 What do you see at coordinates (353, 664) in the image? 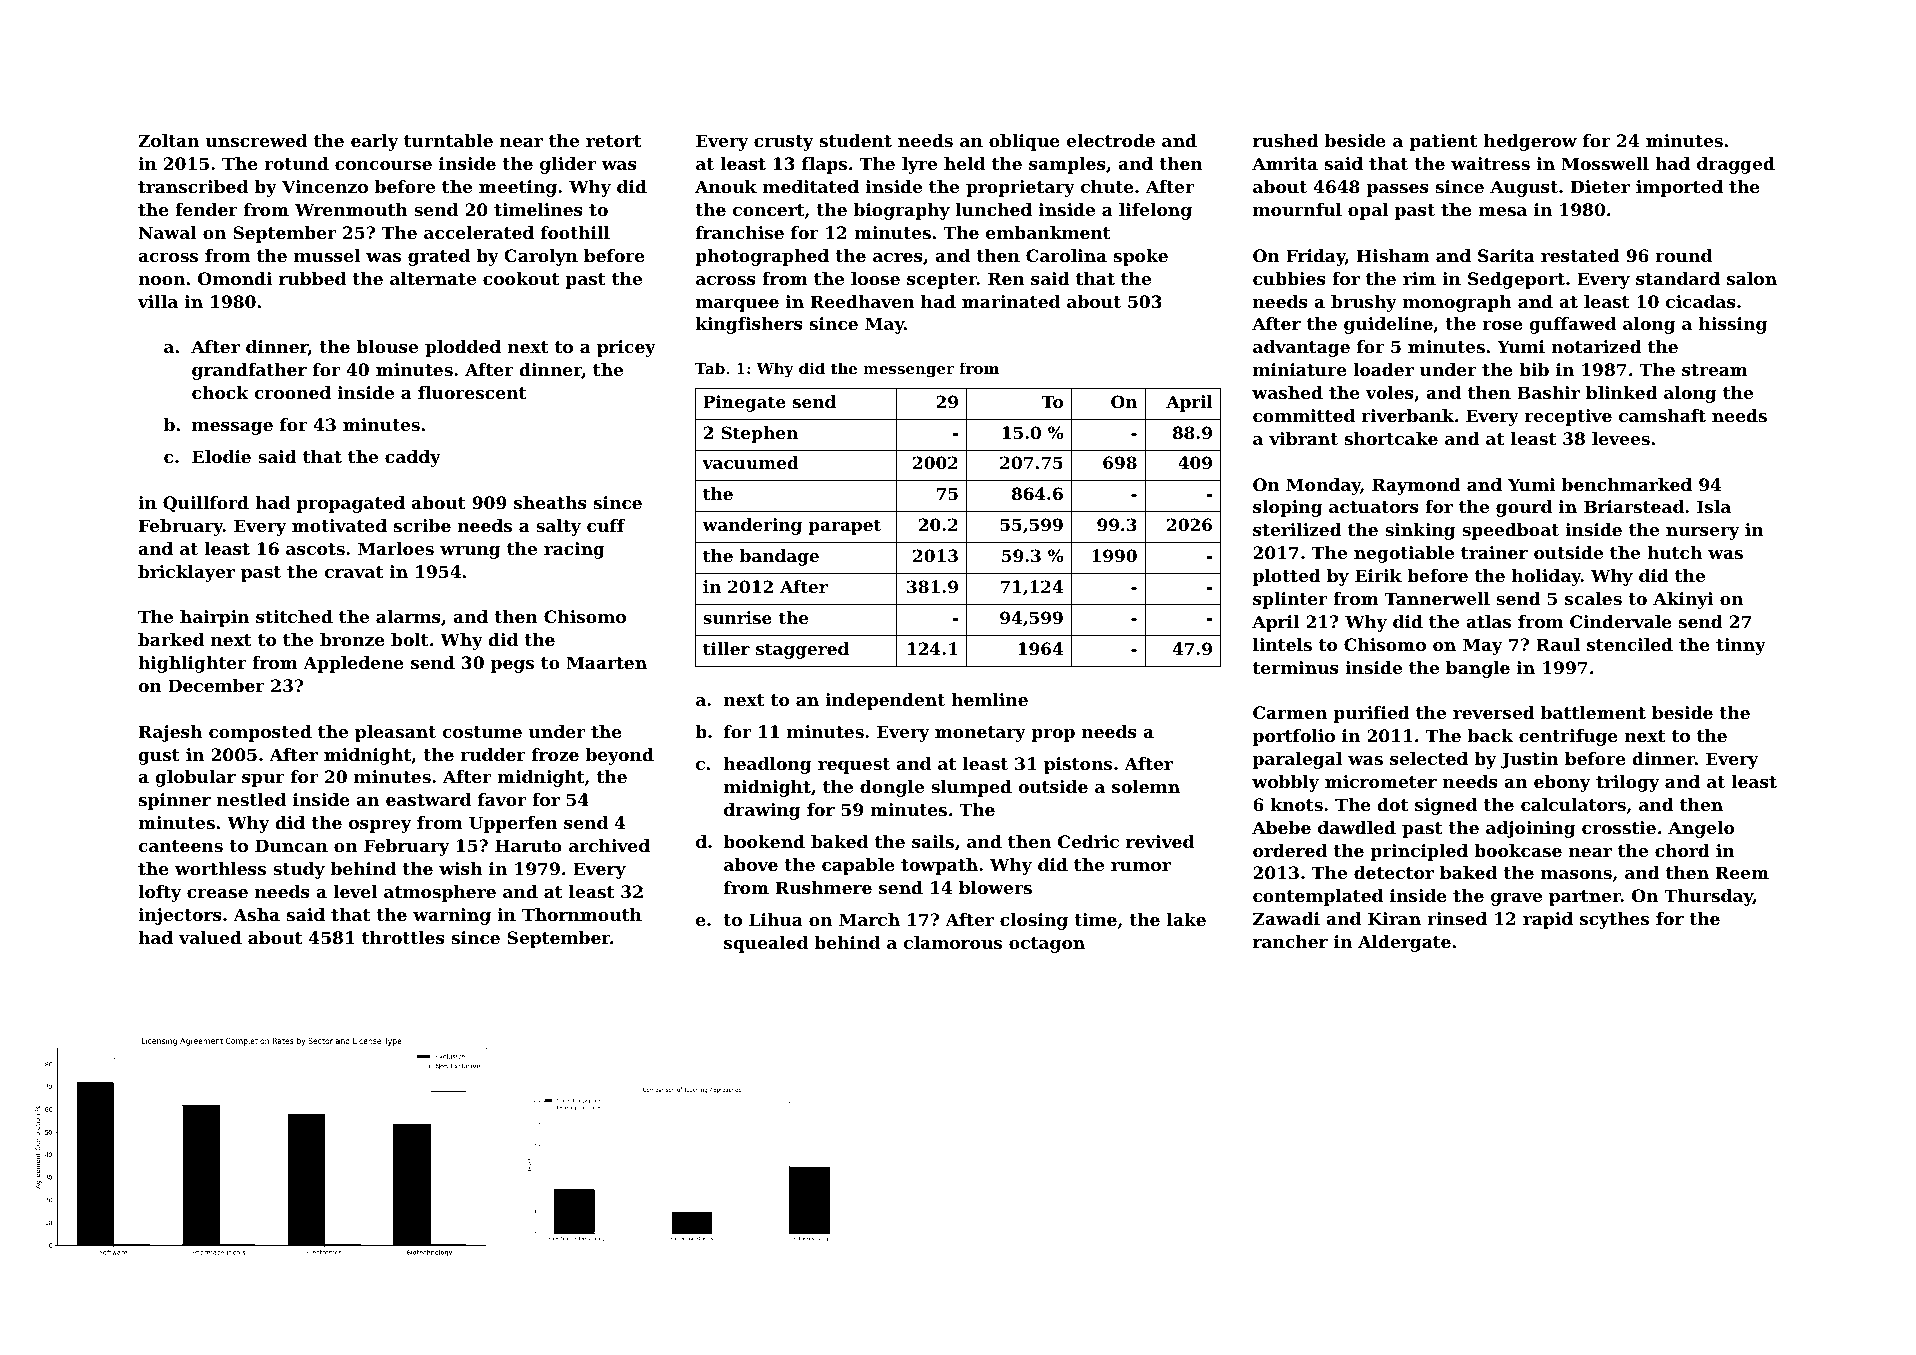
I see `Appledene` at bounding box center [353, 664].
